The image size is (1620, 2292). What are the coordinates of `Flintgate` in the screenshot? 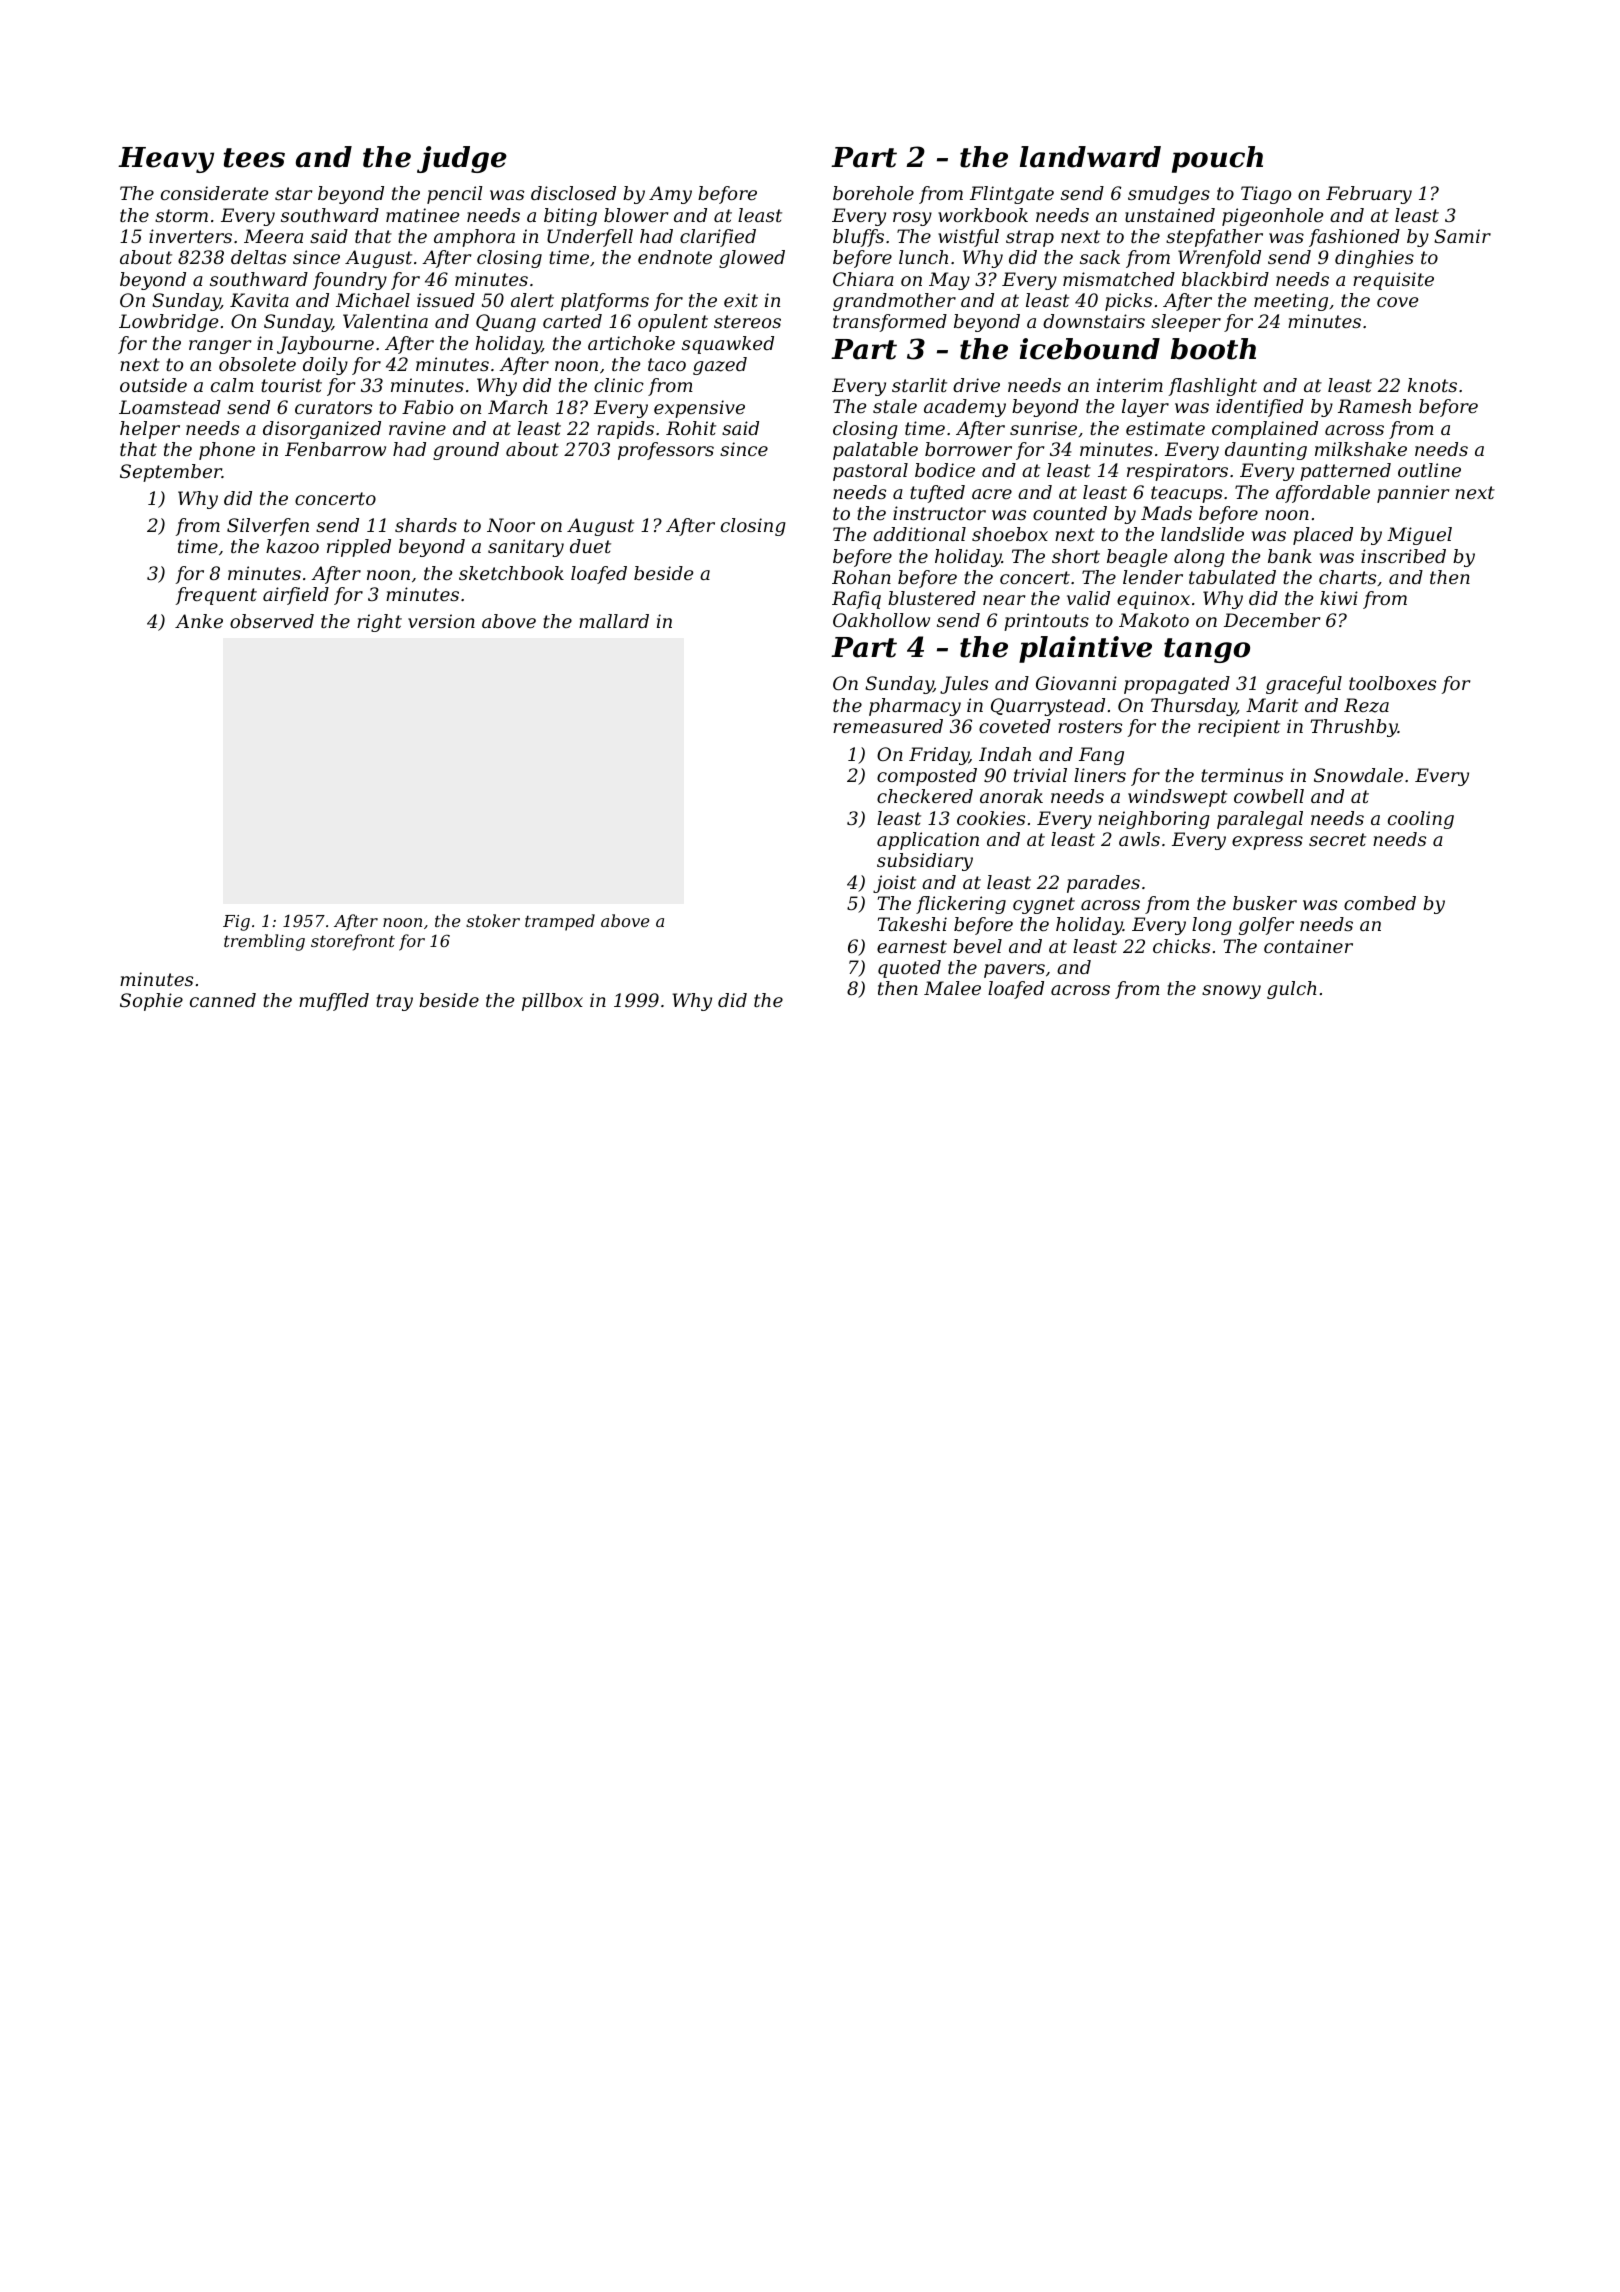 It's located at (1012, 195).
